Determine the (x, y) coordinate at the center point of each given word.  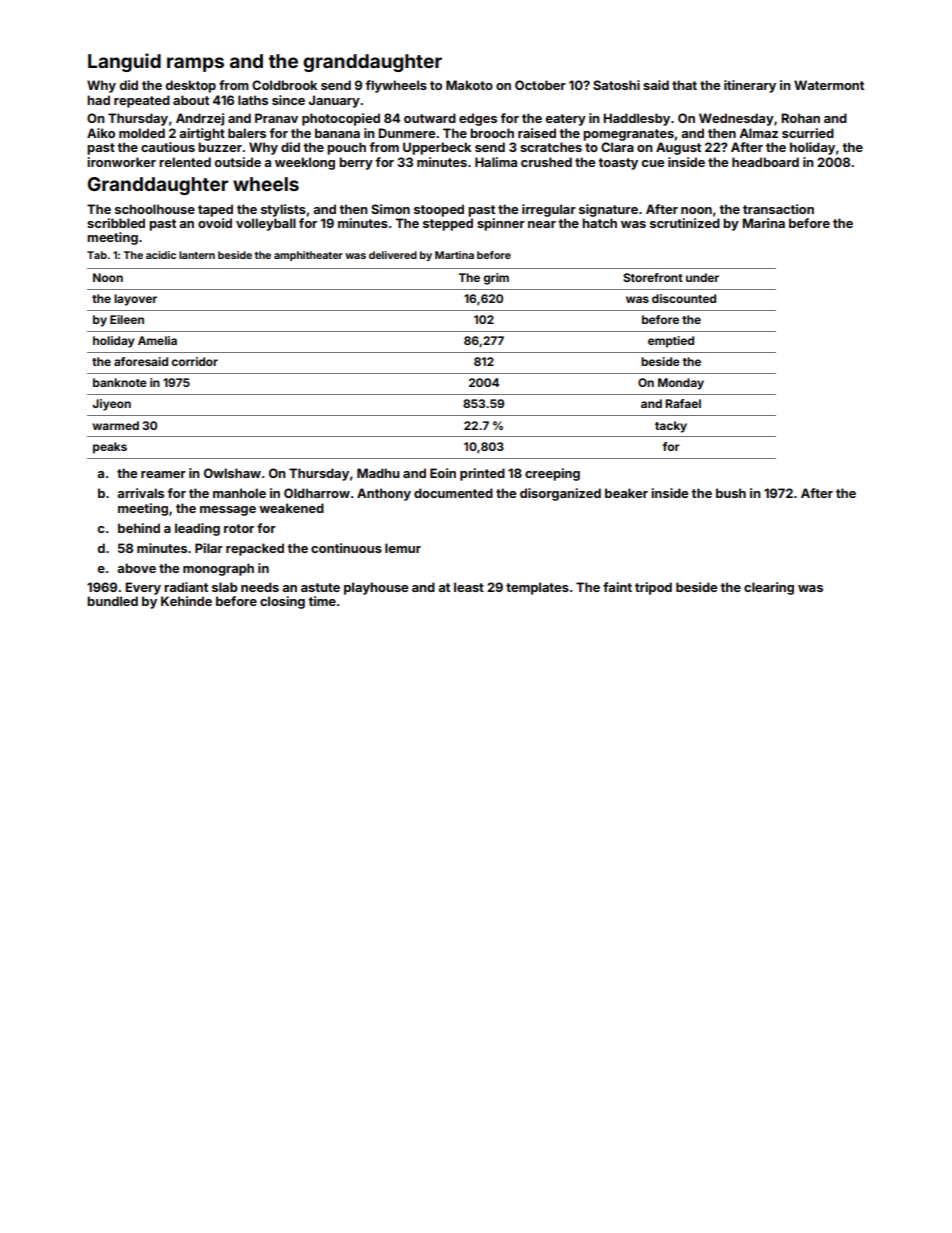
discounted (684, 298)
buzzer (220, 147)
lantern (197, 255)
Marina (764, 223)
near (542, 224)
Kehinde (186, 601)
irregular (549, 210)
